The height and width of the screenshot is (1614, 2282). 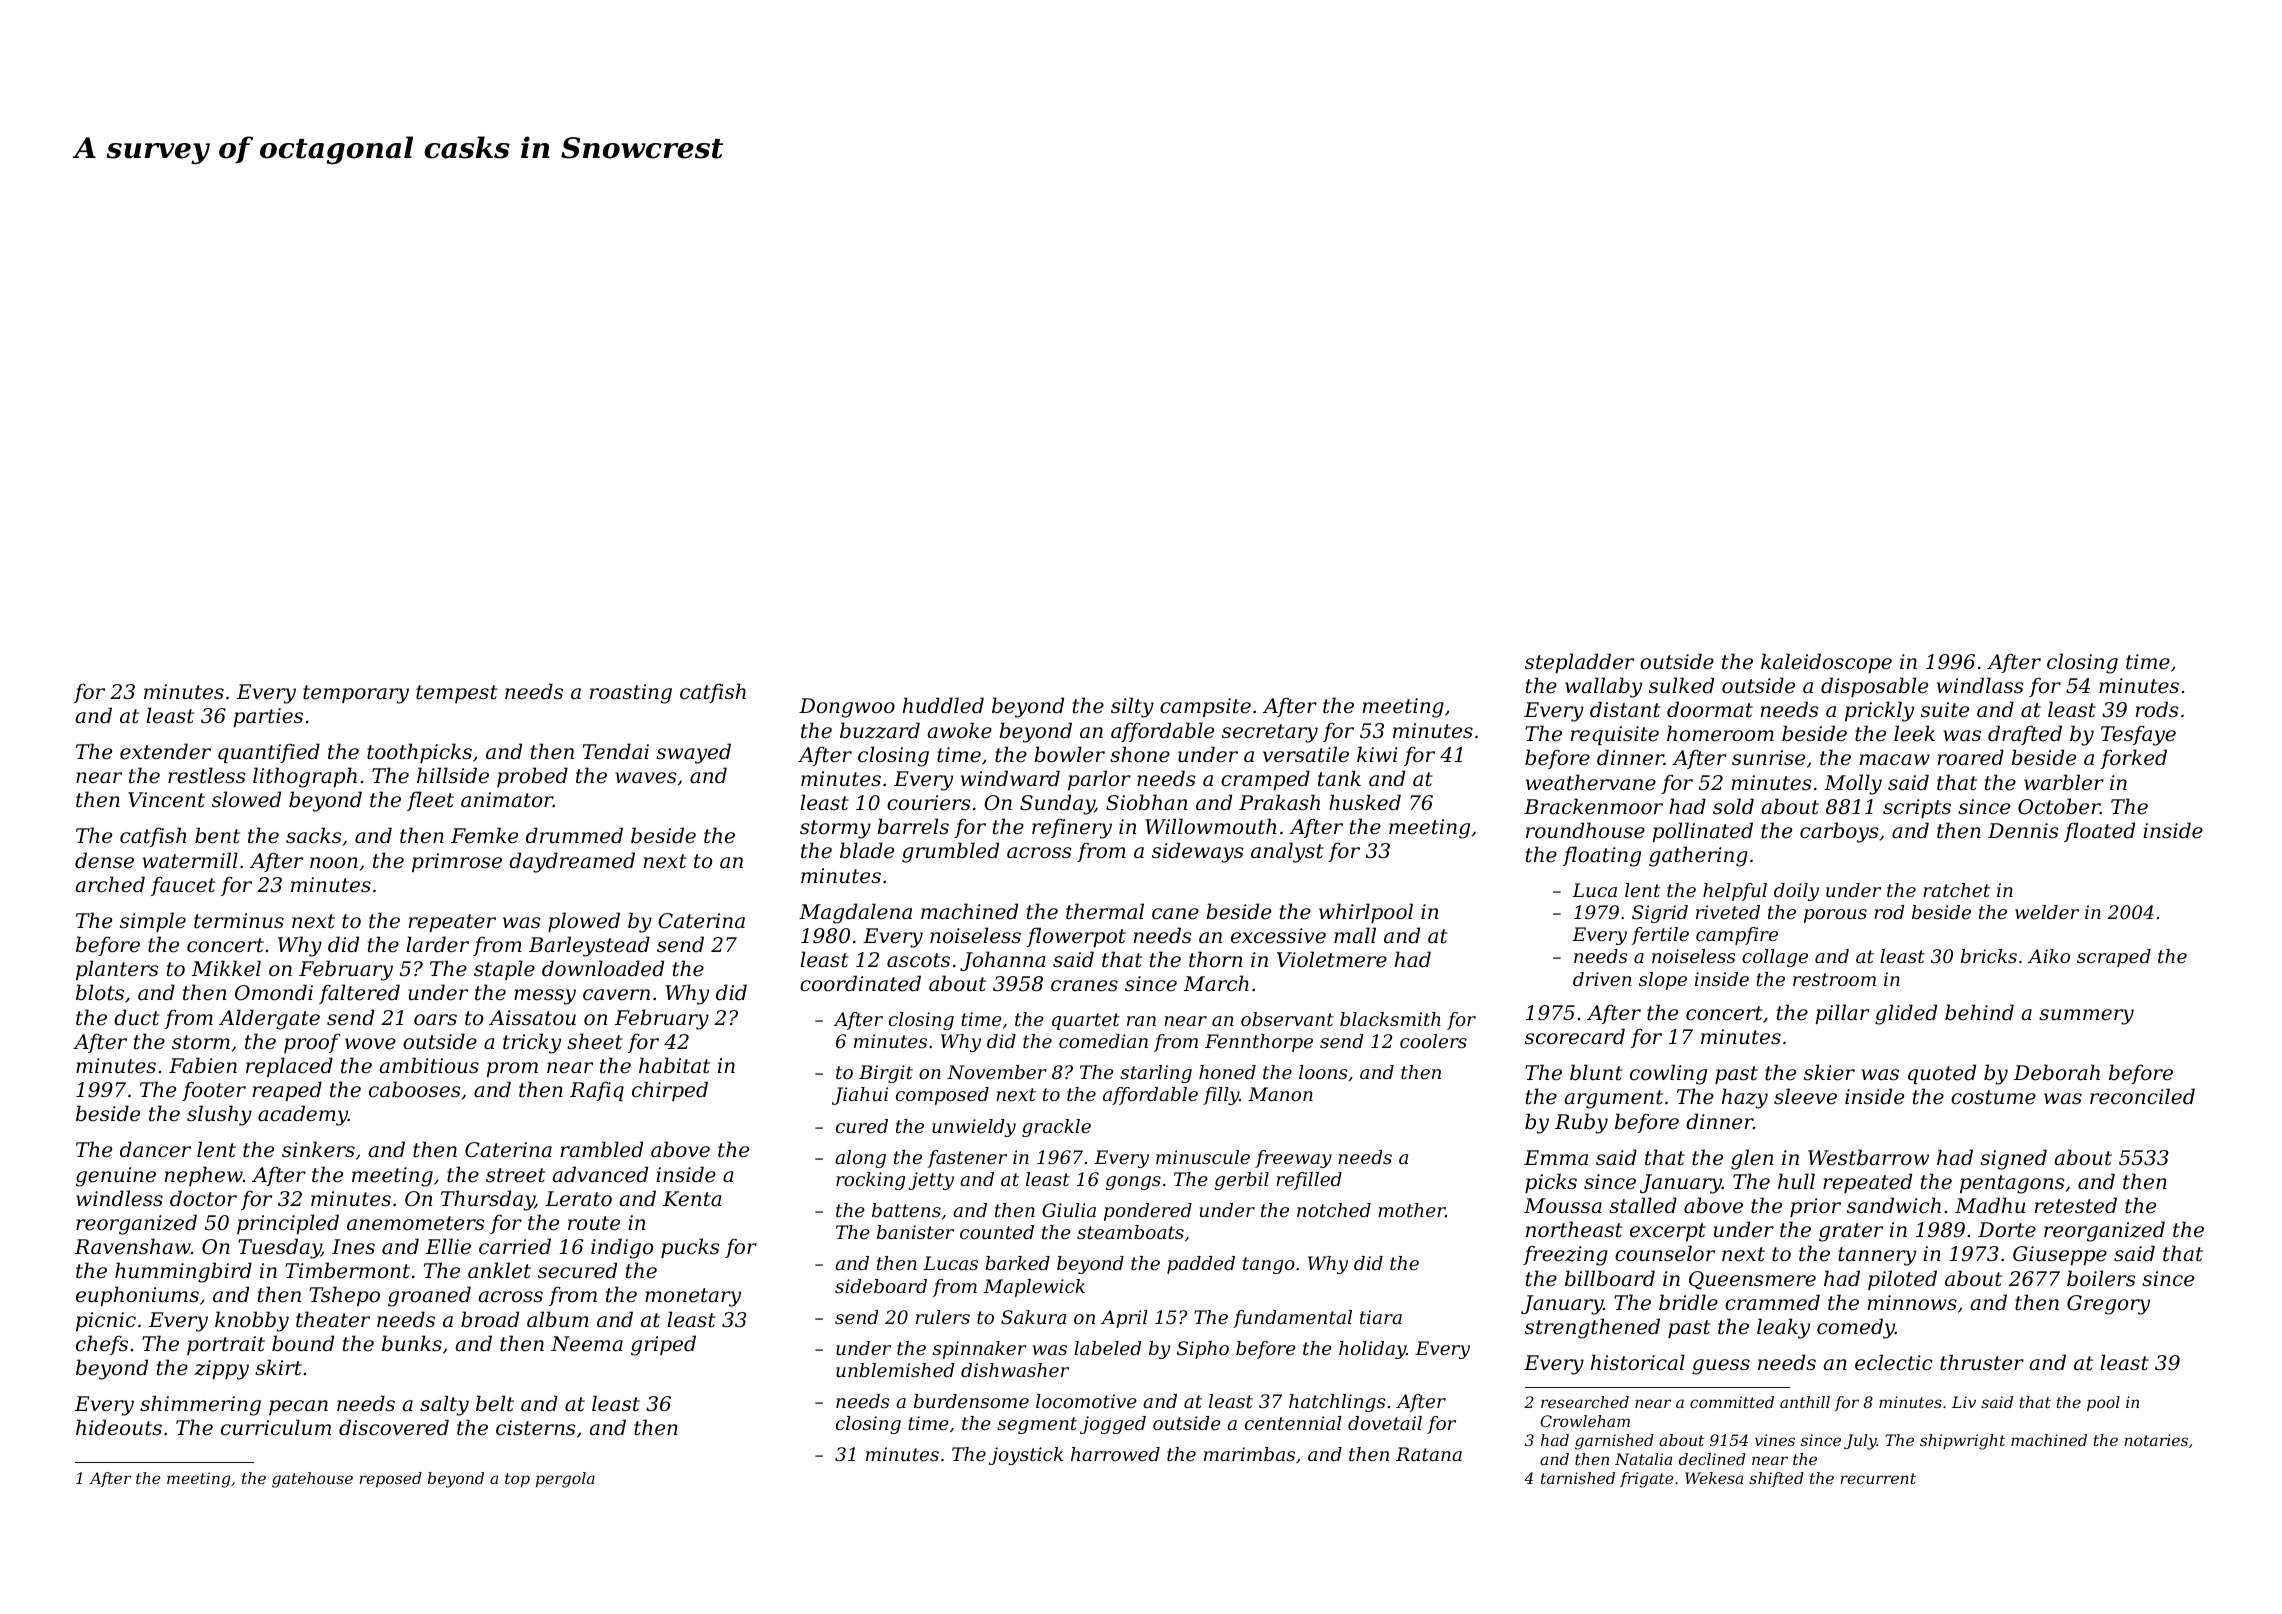 What do you see at coordinates (203, 1065) in the screenshot?
I see `Fabien` at bounding box center [203, 1065].
